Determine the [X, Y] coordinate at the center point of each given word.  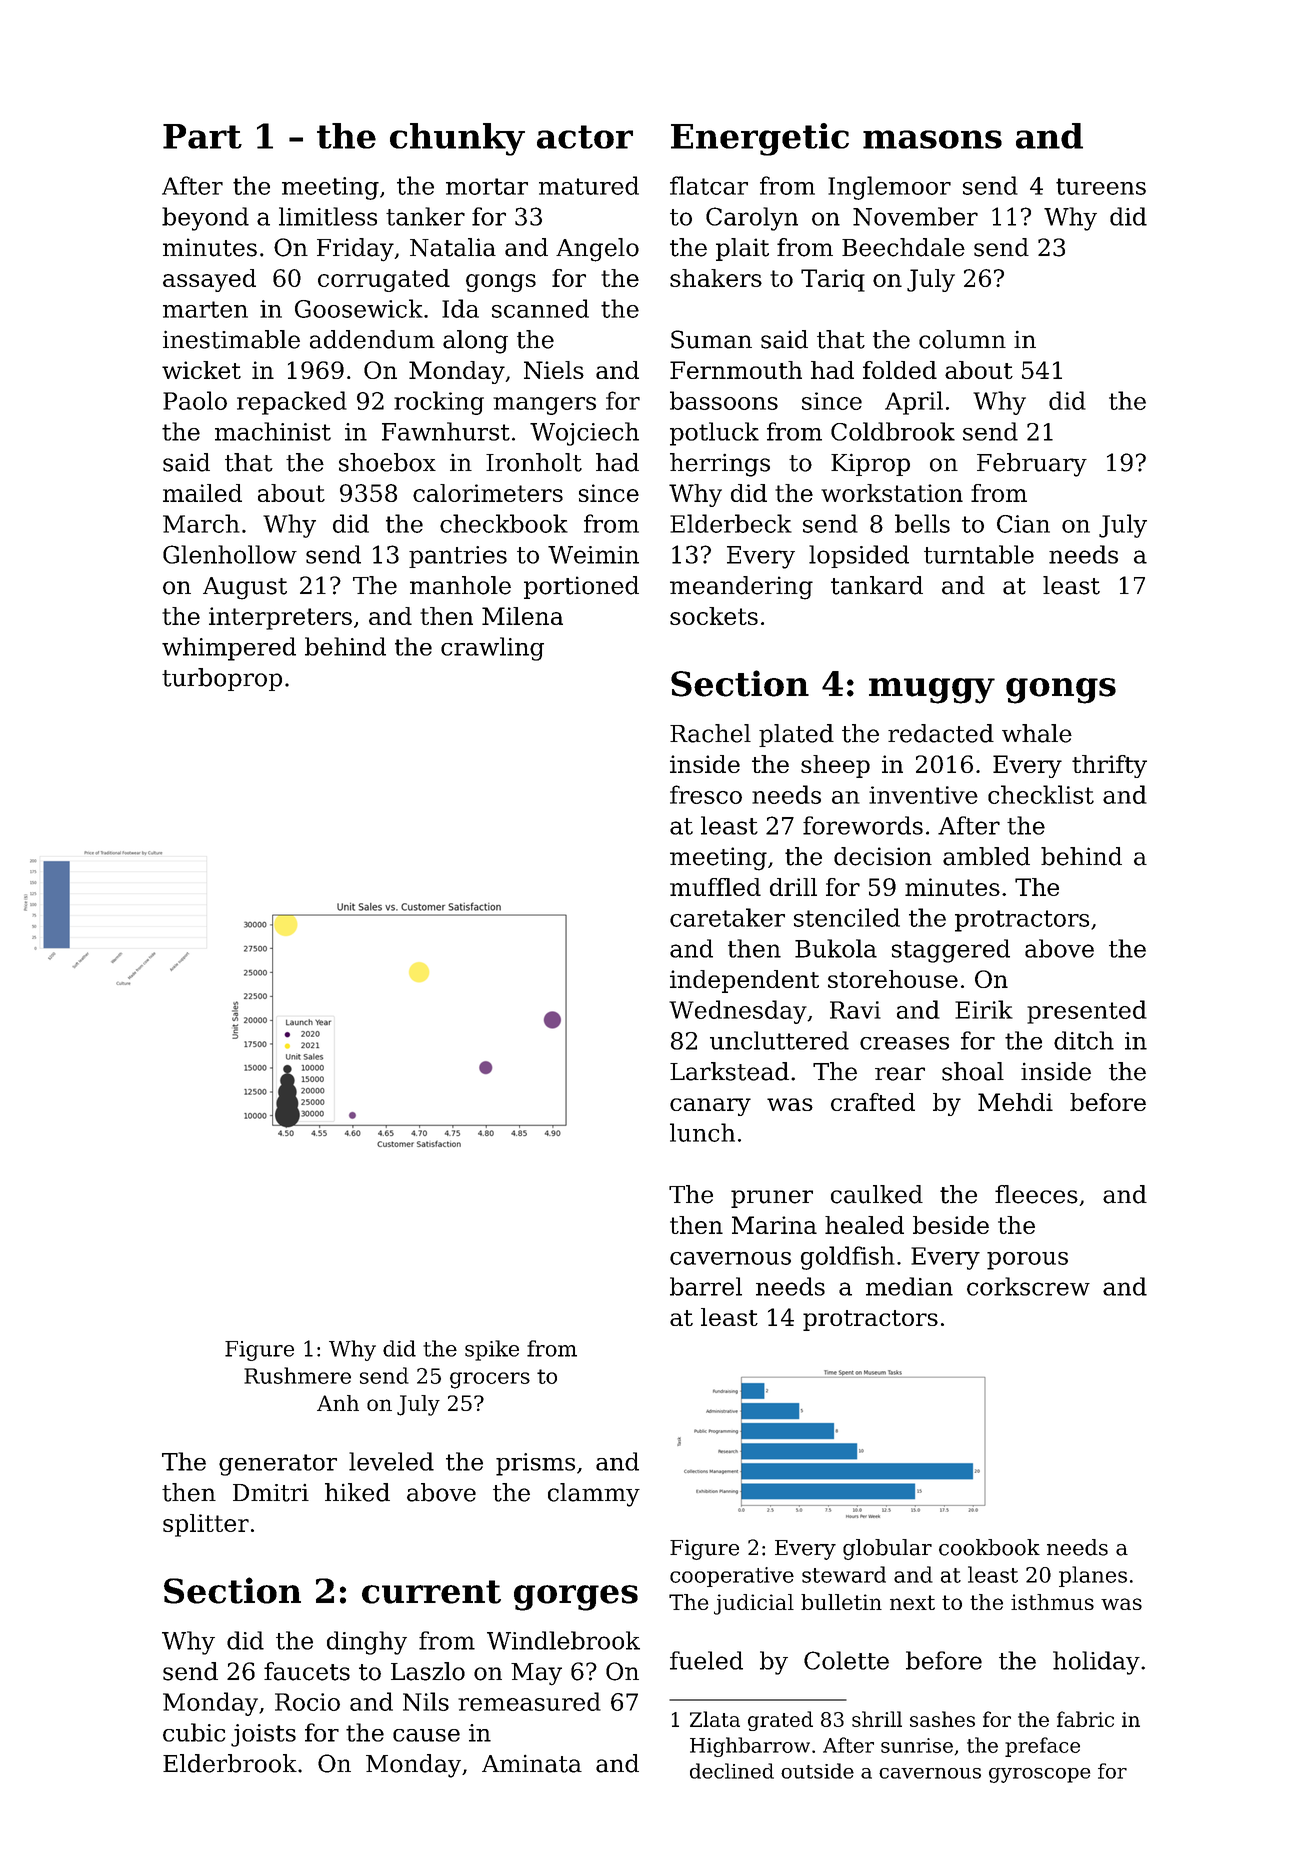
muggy [932, 691]
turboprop [222, 679]
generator [278, 1465]
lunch [702, 1132]
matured [589, 185]
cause [426, 1735]
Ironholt [534, 462]
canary [710, 1107]
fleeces [1036, 1194]
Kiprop [870, 464]
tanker [425, 216]
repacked [292, 403]
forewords [863, 825]
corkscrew [1028, 1286]
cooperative [732, 1577]
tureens [1101, 186]
